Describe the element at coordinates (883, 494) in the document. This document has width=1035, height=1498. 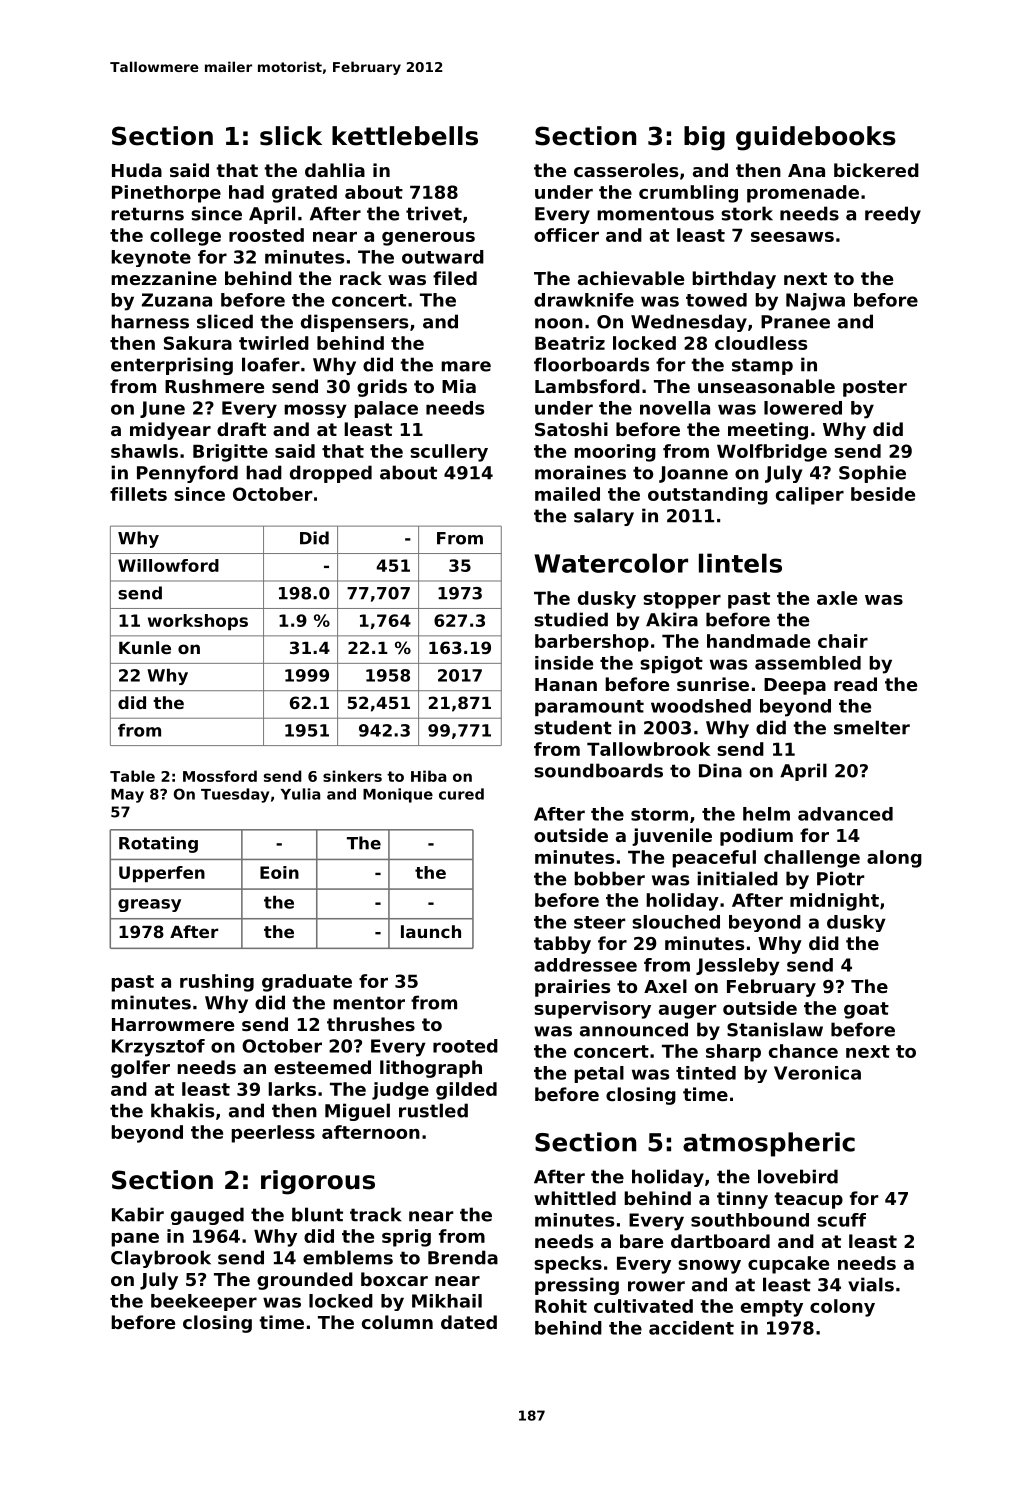
I see `beside` at that location.
